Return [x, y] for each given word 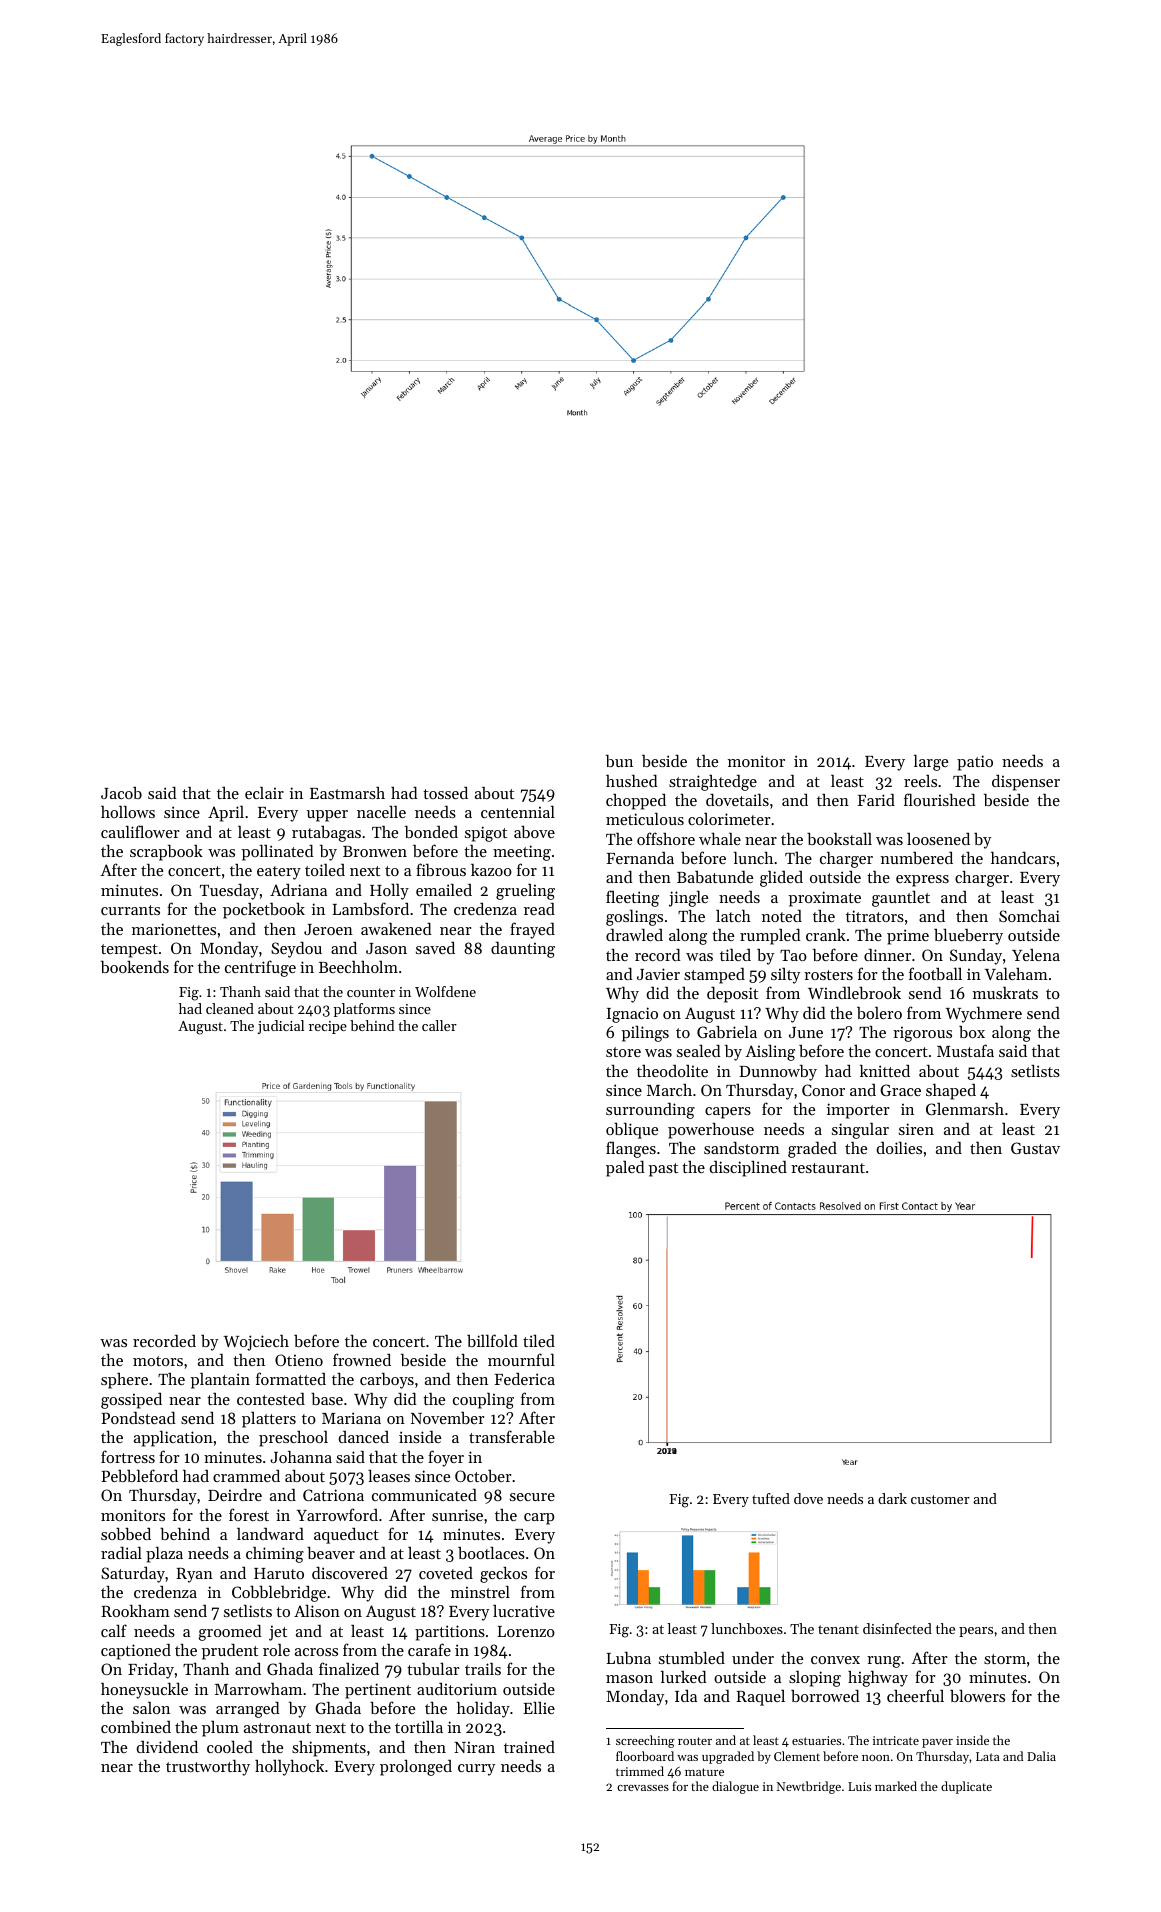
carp [539, 1519]
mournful [521, 1359]
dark [892, 1498]
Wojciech [256, 1343]
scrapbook [166, 853]
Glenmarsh [965, 1109]
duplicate [966, 1787]
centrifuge [260, 968]
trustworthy [208, 1768]
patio [975, 763]
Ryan [194, 1575]
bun [619, 761]
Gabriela [727, 1031]
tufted [771, 1498]
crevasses [643, 1788]
